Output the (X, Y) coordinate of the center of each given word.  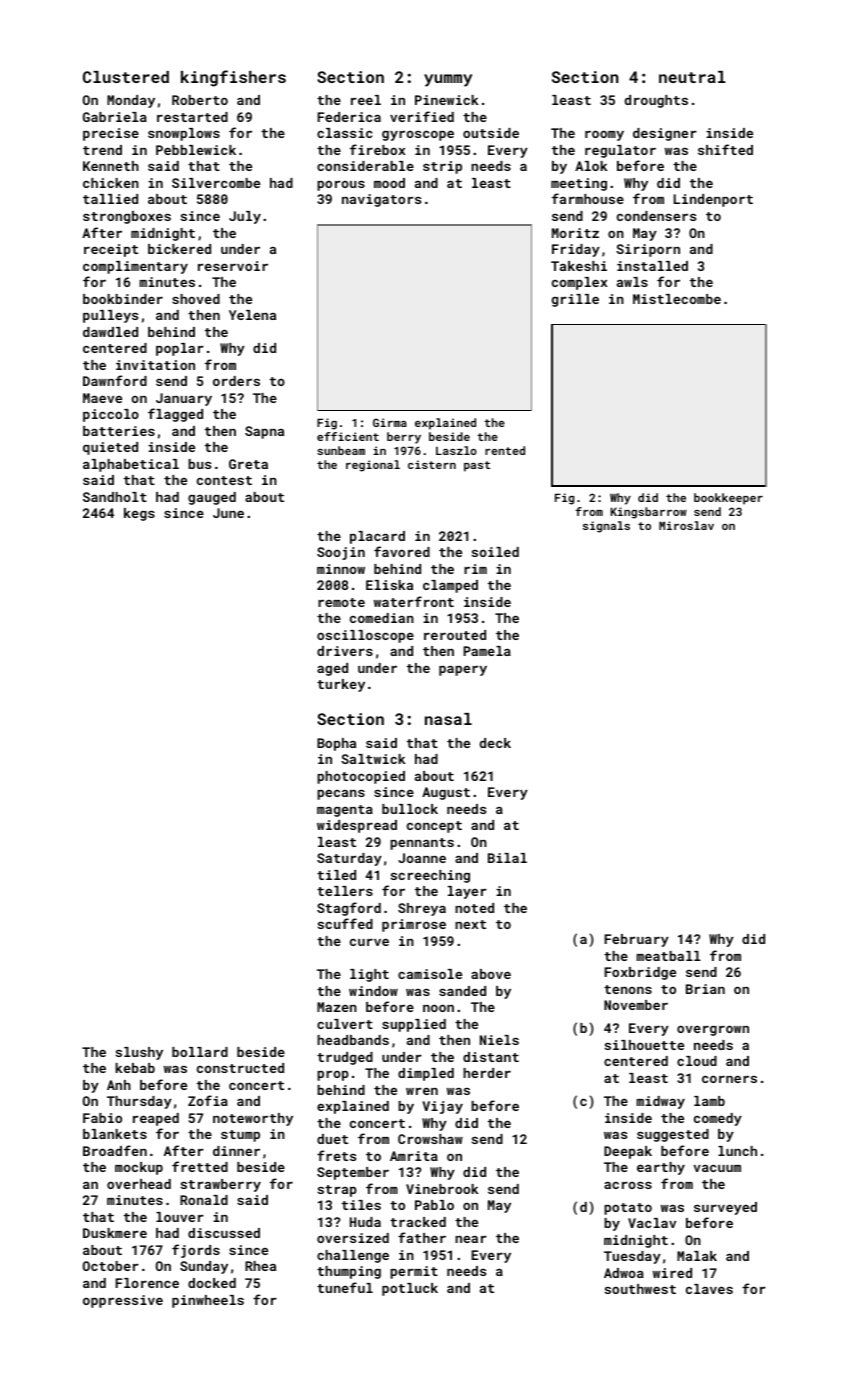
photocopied (361, 777)
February (636, 940)
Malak (697, 1256)
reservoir (233, 266)
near (471, 1239)
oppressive (123, 1301)
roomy (604, 135)
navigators (381, 200)
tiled (336, 875)
